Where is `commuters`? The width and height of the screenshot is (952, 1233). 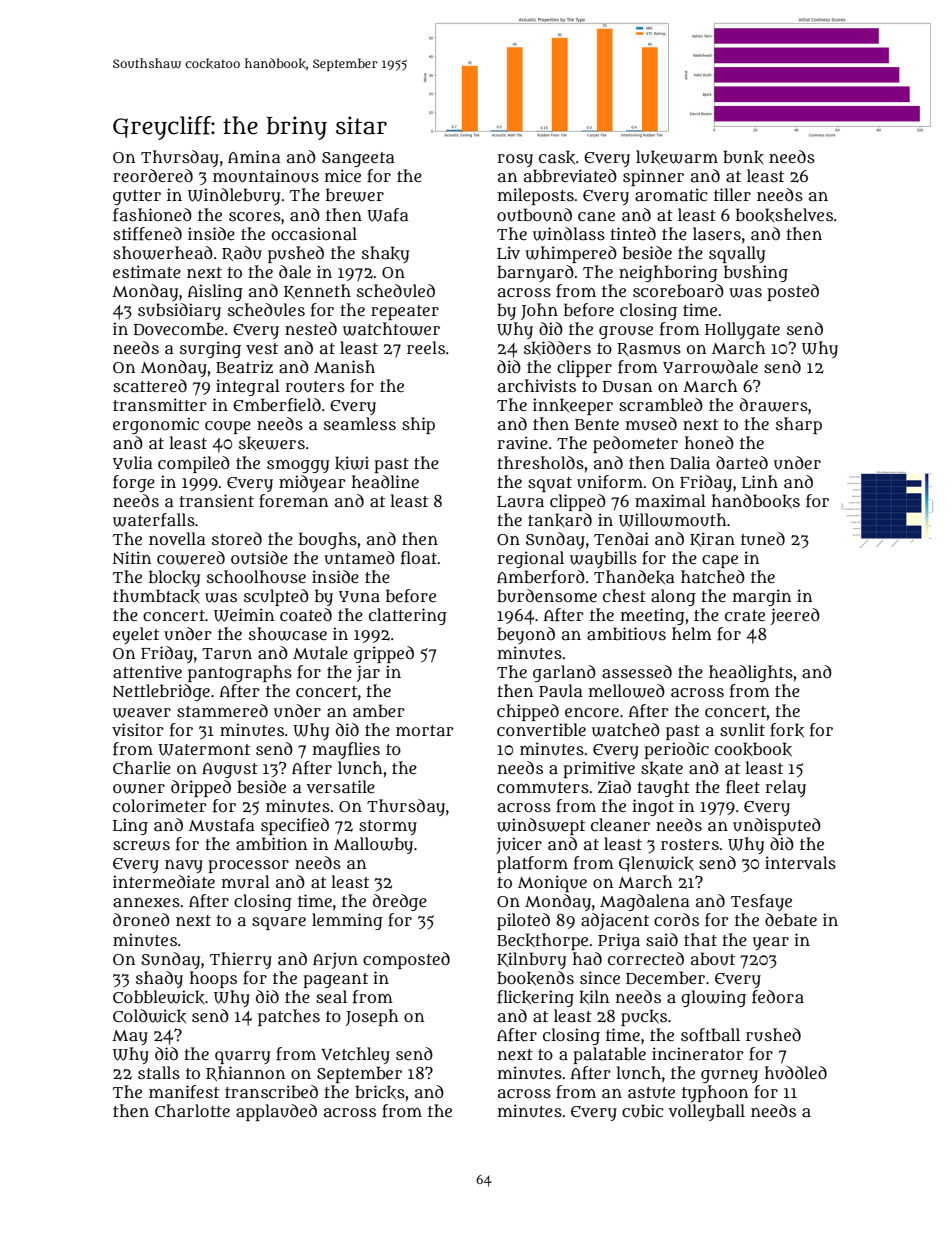 commuters is located at coordinates (543, 787).
